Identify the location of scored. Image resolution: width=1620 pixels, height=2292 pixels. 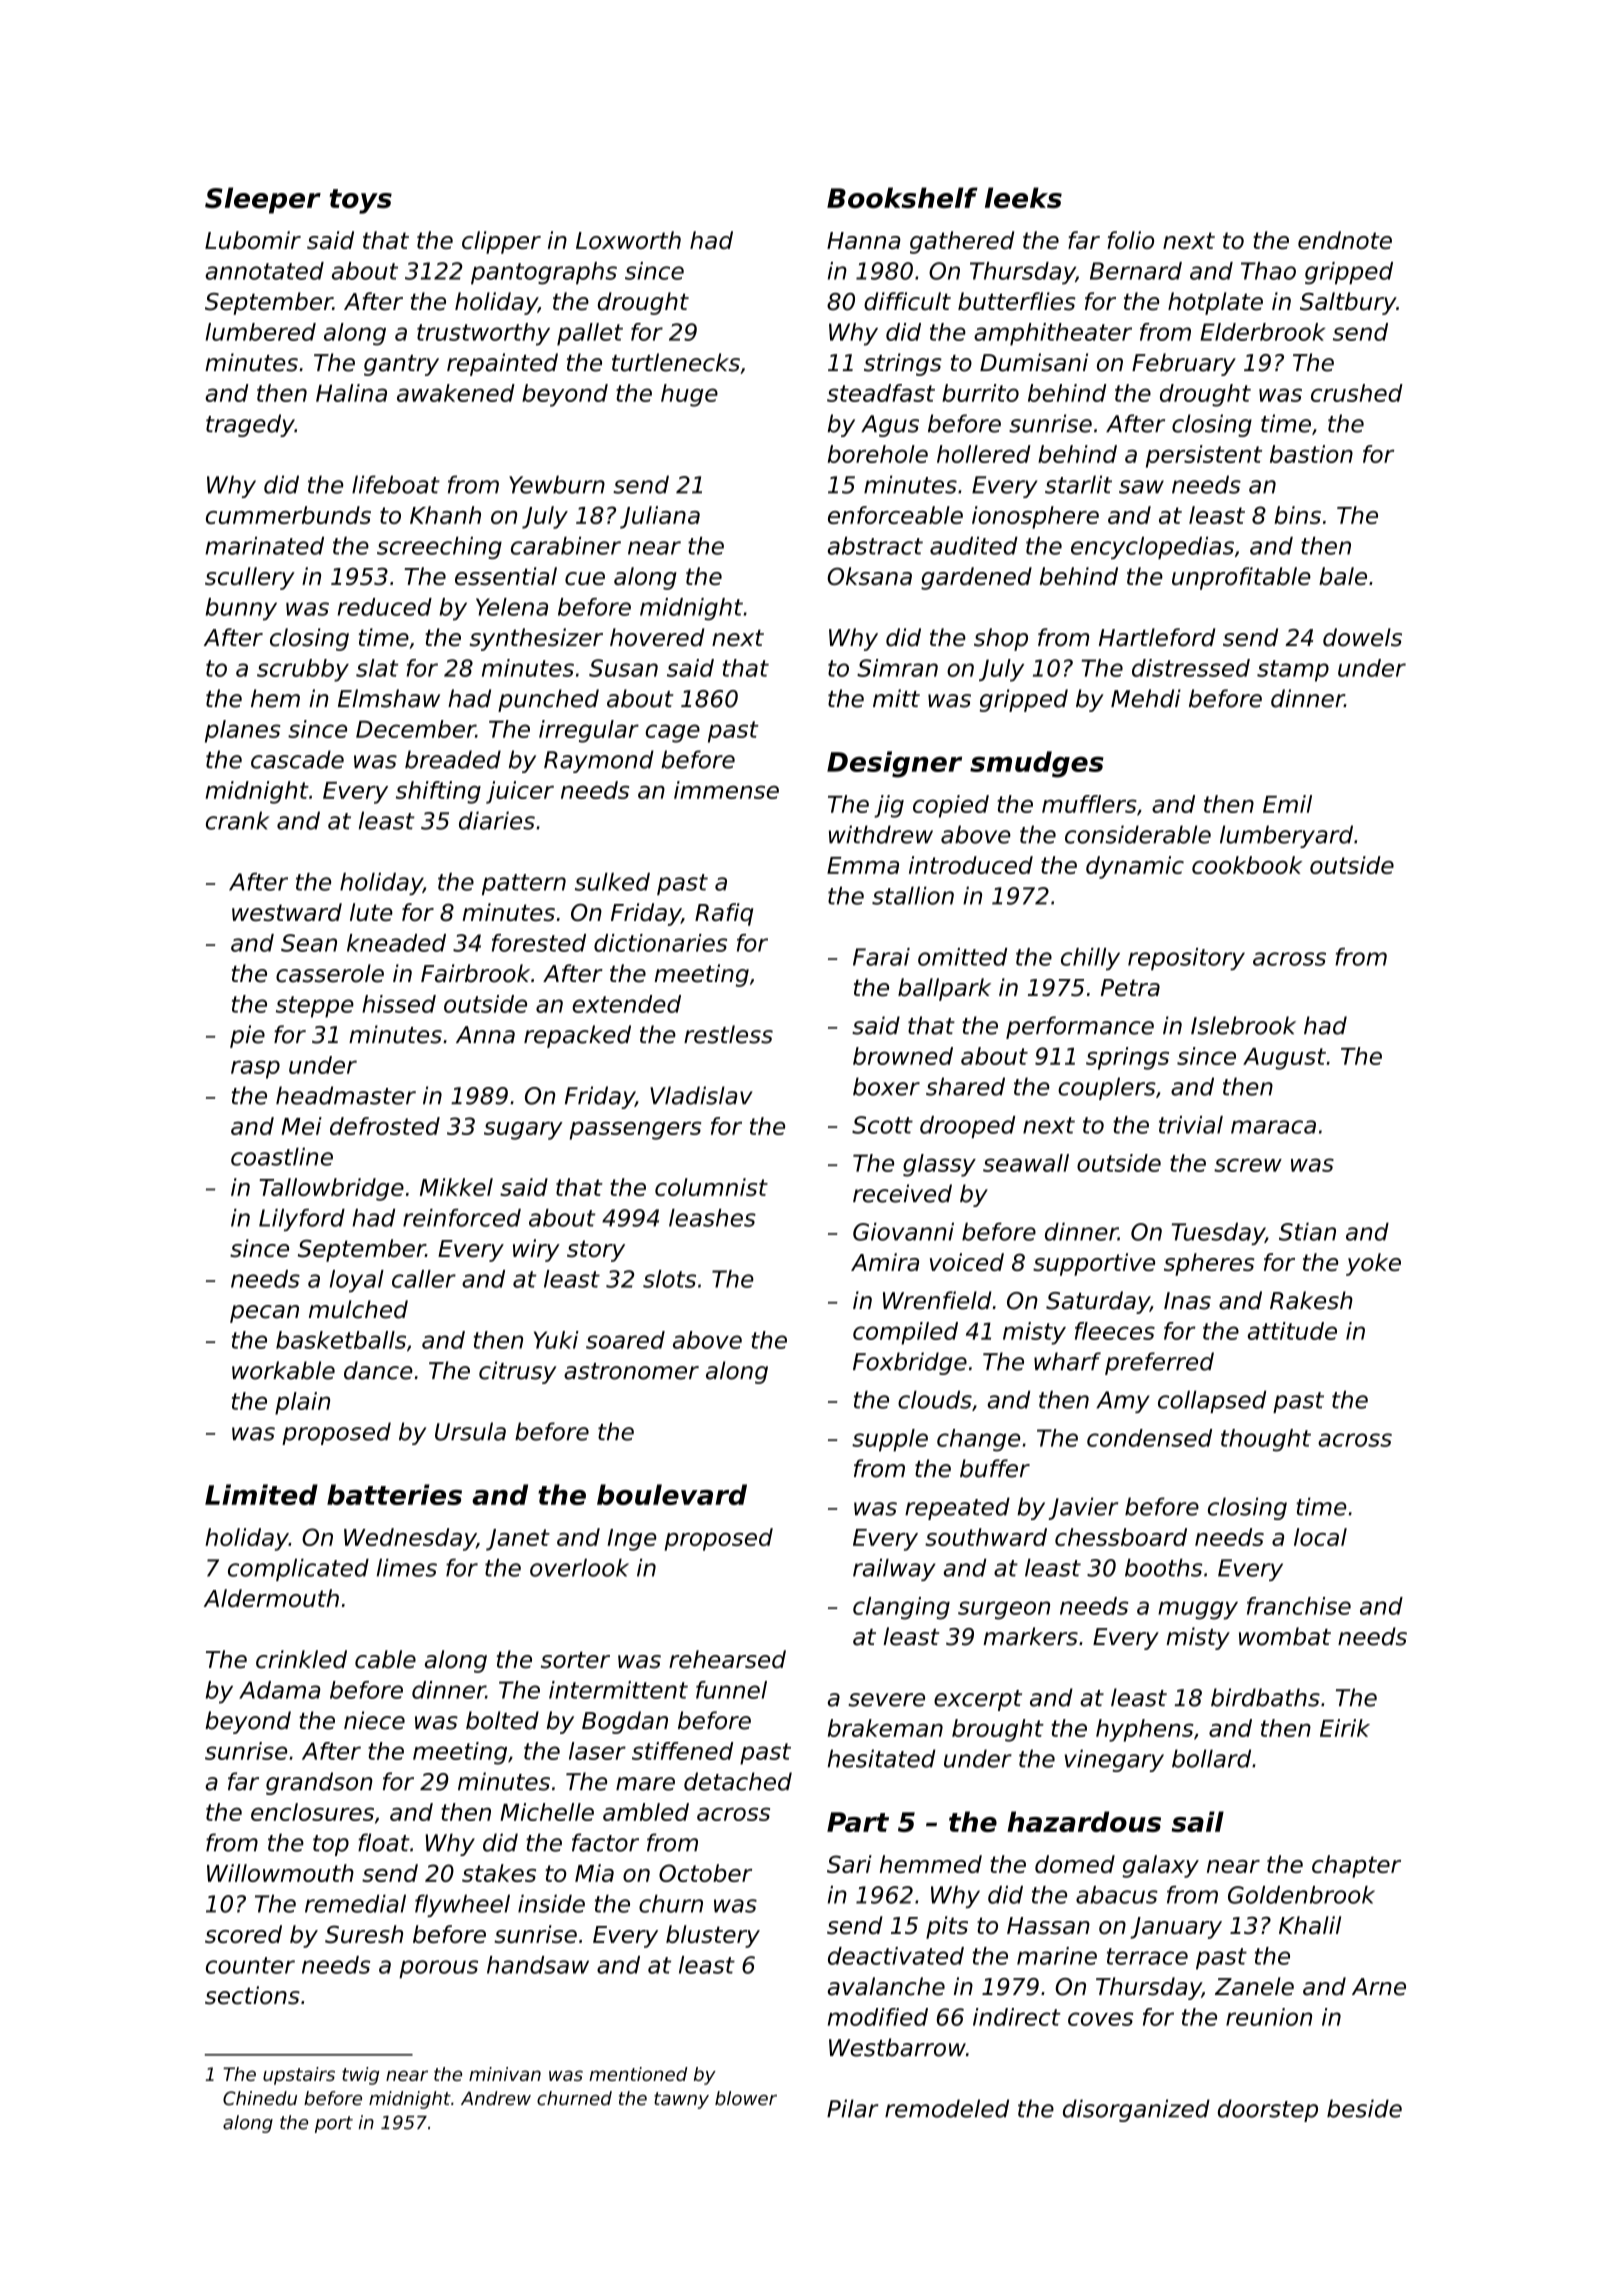
(243, 1934).
